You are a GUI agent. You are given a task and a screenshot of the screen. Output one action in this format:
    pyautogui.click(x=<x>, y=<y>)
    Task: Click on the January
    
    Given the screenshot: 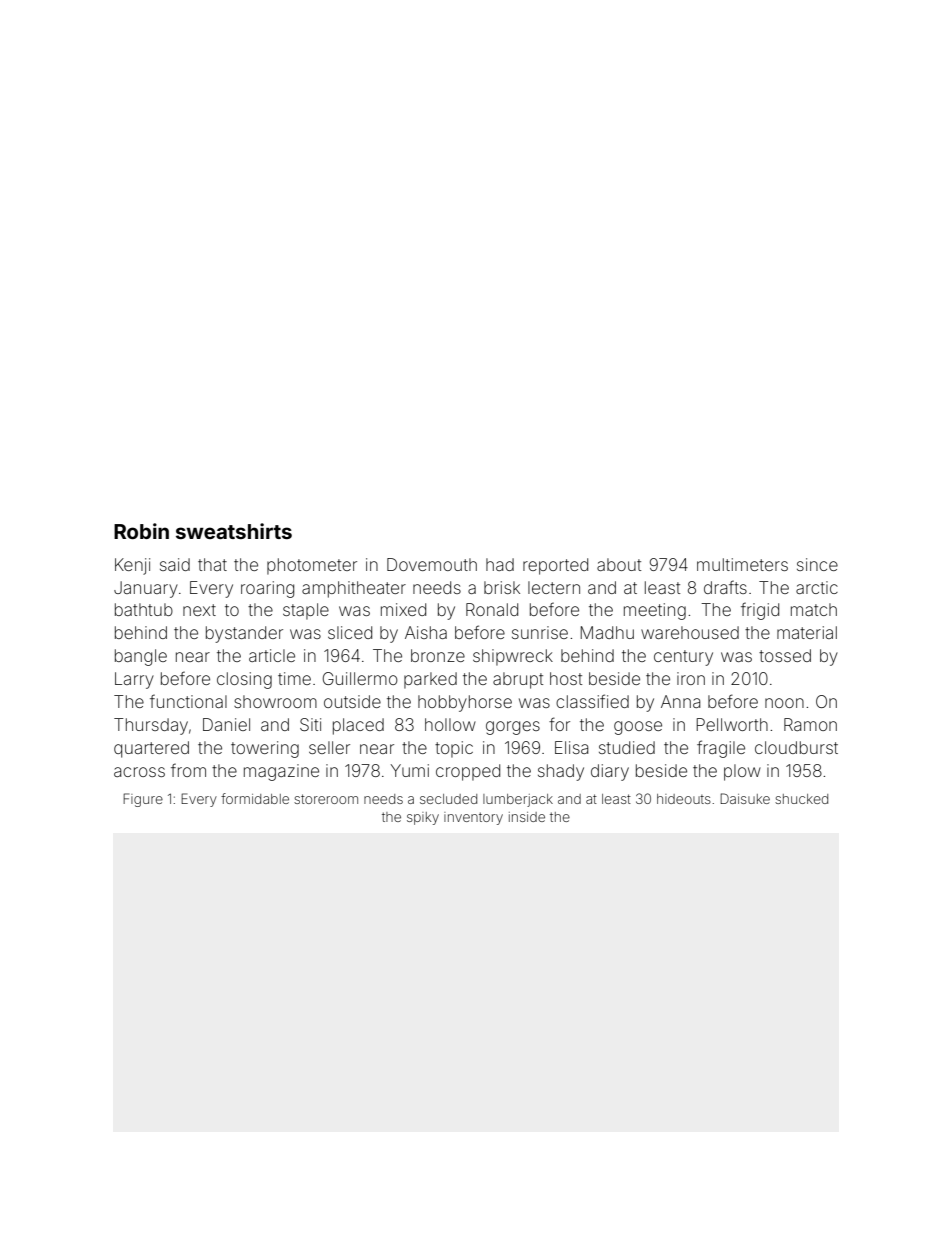 What is the action you would take?
    pyautogui.click(x=146, y=589)
